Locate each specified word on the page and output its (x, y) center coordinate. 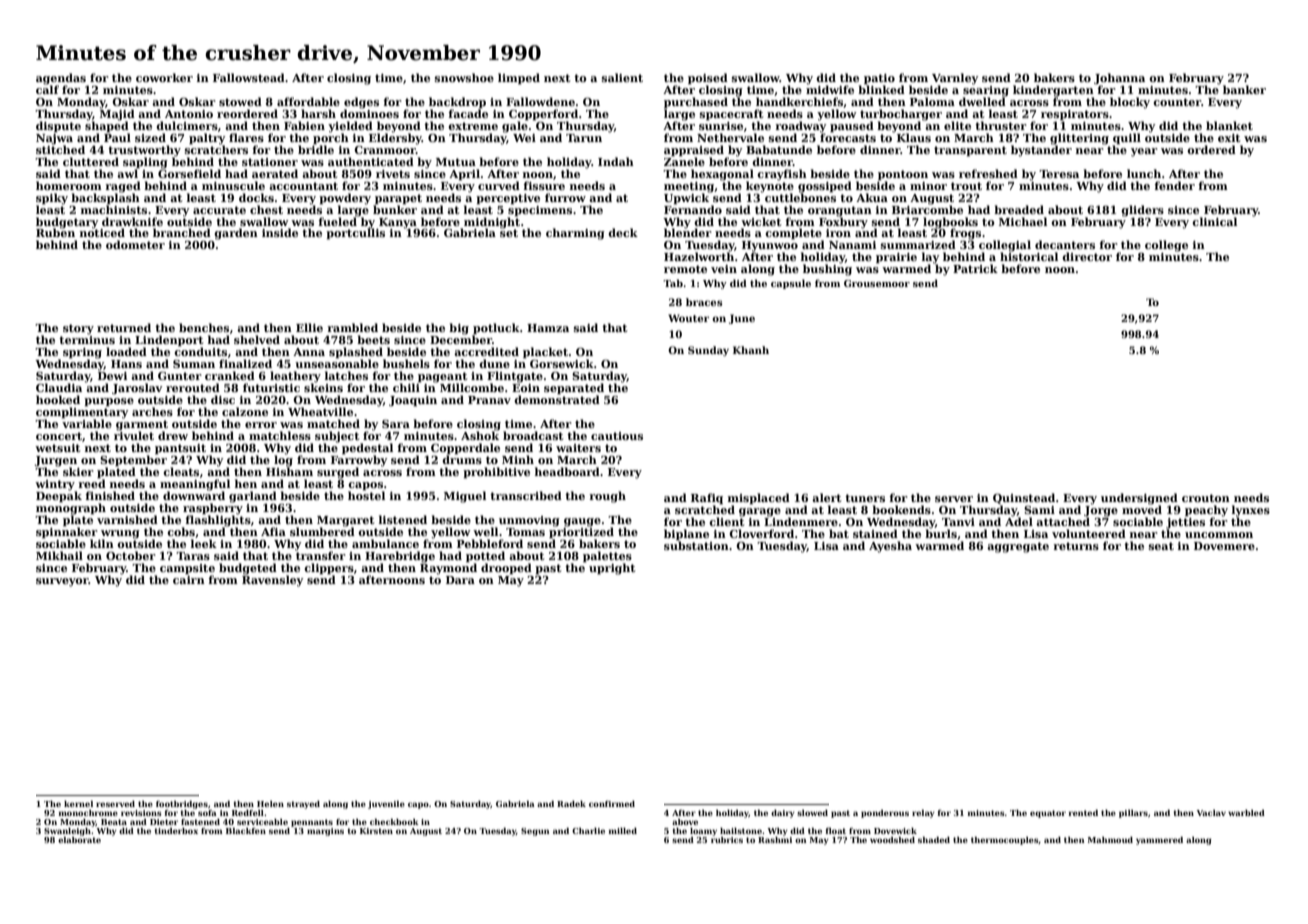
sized (150, 137)
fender (1175, 185)
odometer (135, 244)
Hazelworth (699, 256)
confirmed (612, 804)
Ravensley (272, 581)
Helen (270, 804)
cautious (617, 436)
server (954, 499)
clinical (1214, 221)
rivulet (134, 435)
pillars (1133, 814)
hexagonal (722, 175)
